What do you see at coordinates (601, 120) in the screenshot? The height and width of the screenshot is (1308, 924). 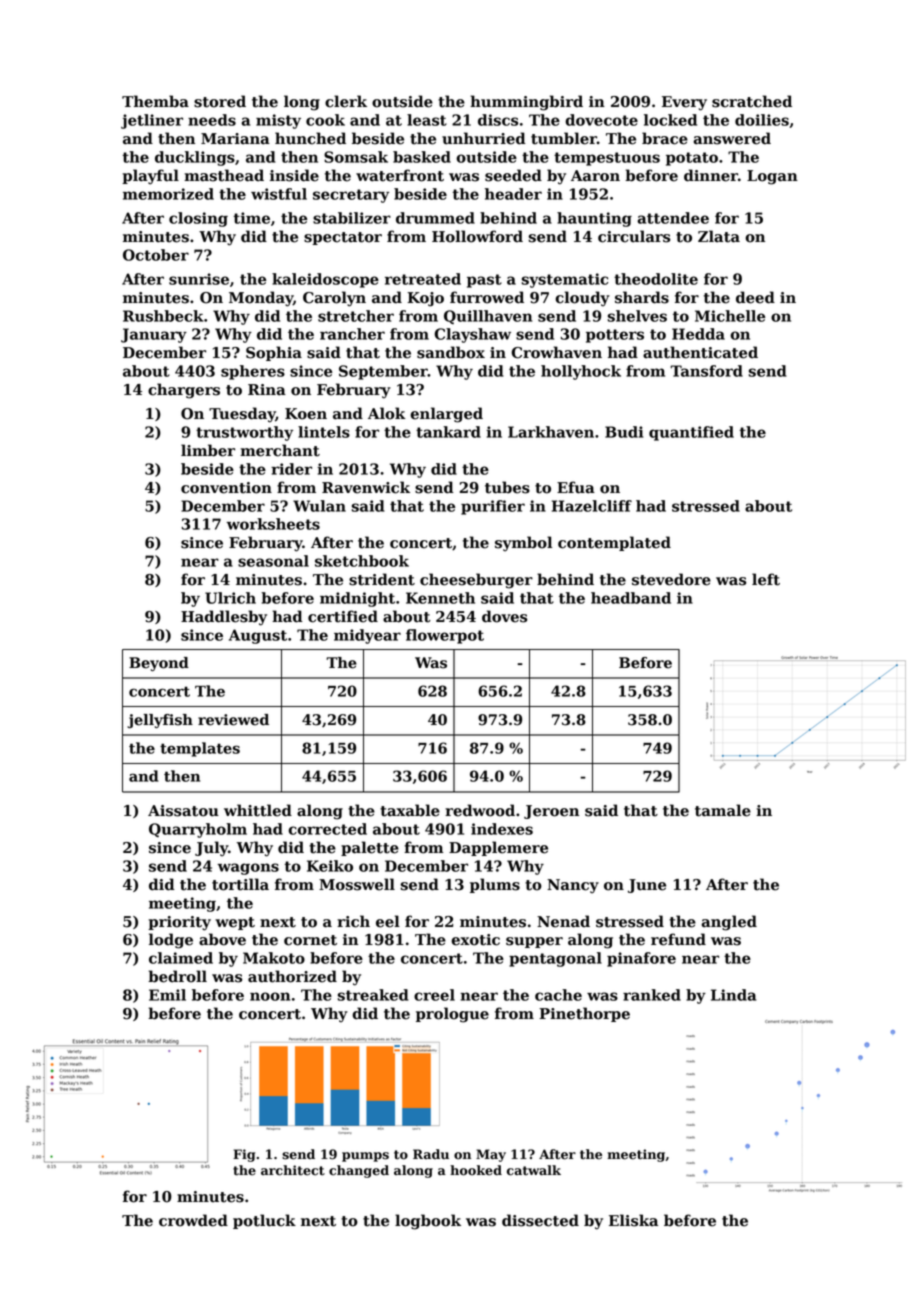 I see `dovecote` at bounding box center [601, 120].
